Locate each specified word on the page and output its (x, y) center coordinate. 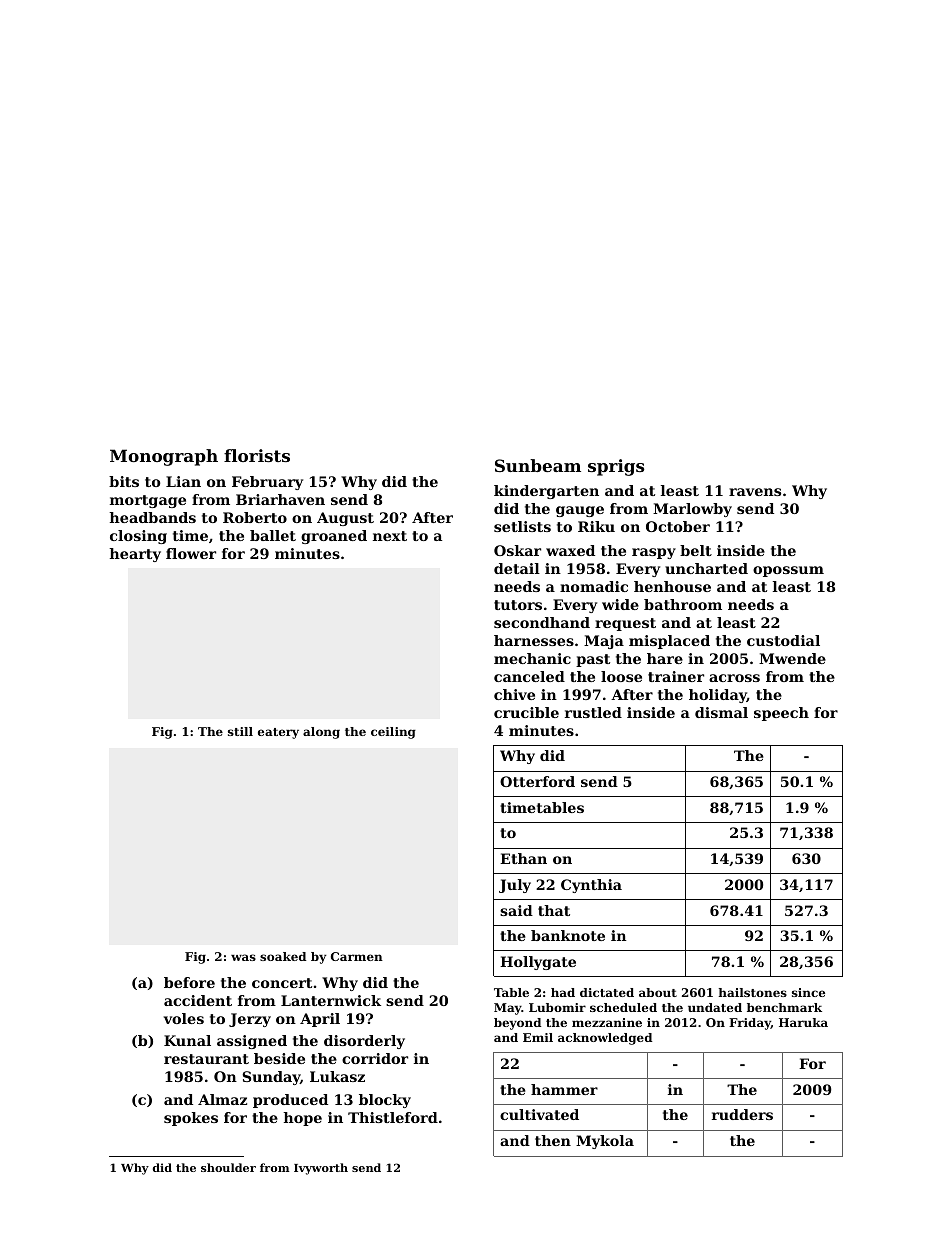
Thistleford (393, 1117)
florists (257, 455)
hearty (135, 555)
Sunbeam (538, 465)
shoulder (228, 1167)
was (243, 957)
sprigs (616, 467)
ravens (755, 492)
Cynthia (591, 886)
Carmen (357, 956)
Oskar (517, 550)
